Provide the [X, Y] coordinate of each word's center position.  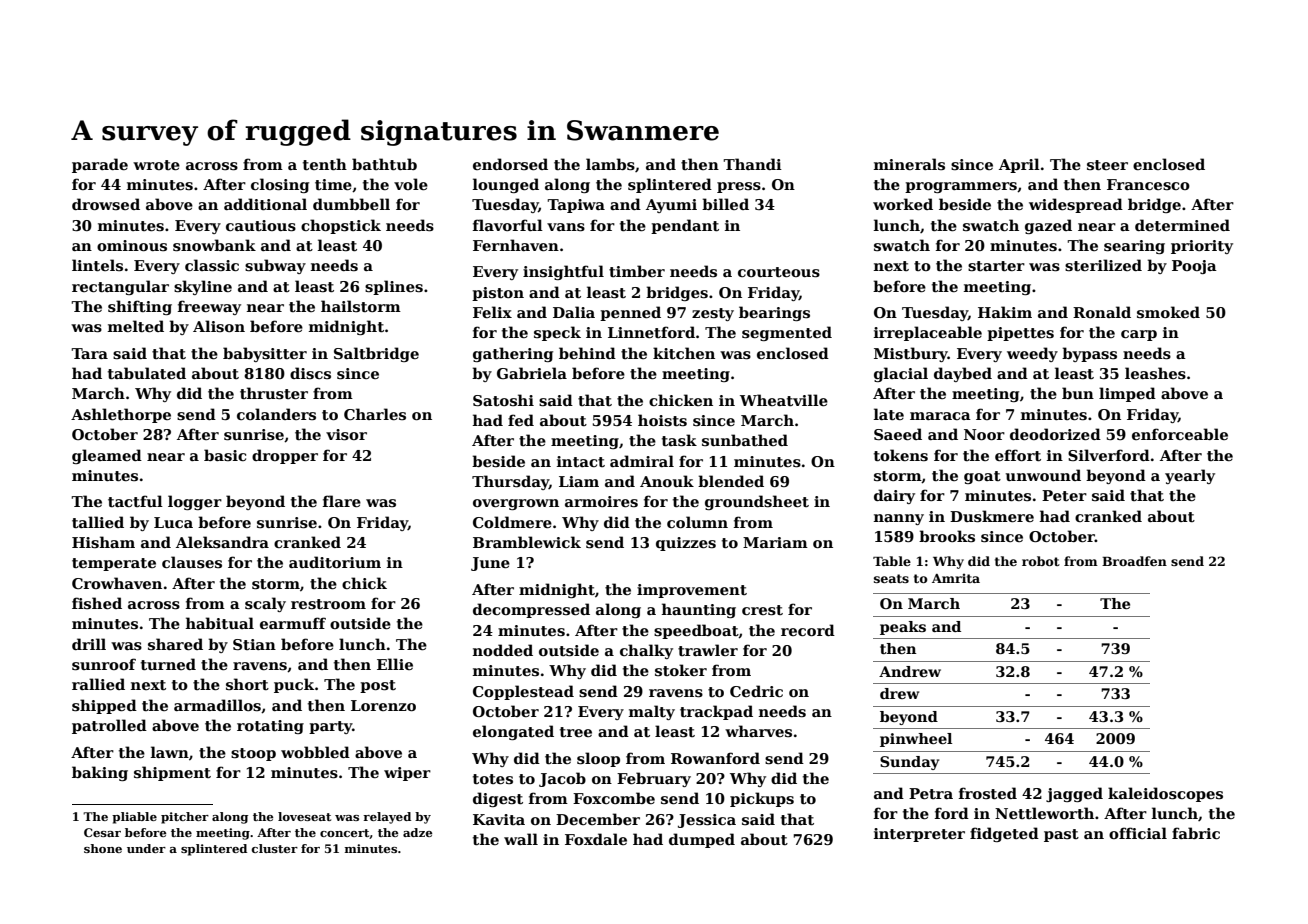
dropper [285, 456]
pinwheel [916, 740]
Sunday [909, 763]
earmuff [293, 623]
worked [903, 204]
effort [1018, 455]
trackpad [716, 712]
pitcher [185, 818]
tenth [325, 164]
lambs [610, 164]
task [679, 440]
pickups [762, 799]
